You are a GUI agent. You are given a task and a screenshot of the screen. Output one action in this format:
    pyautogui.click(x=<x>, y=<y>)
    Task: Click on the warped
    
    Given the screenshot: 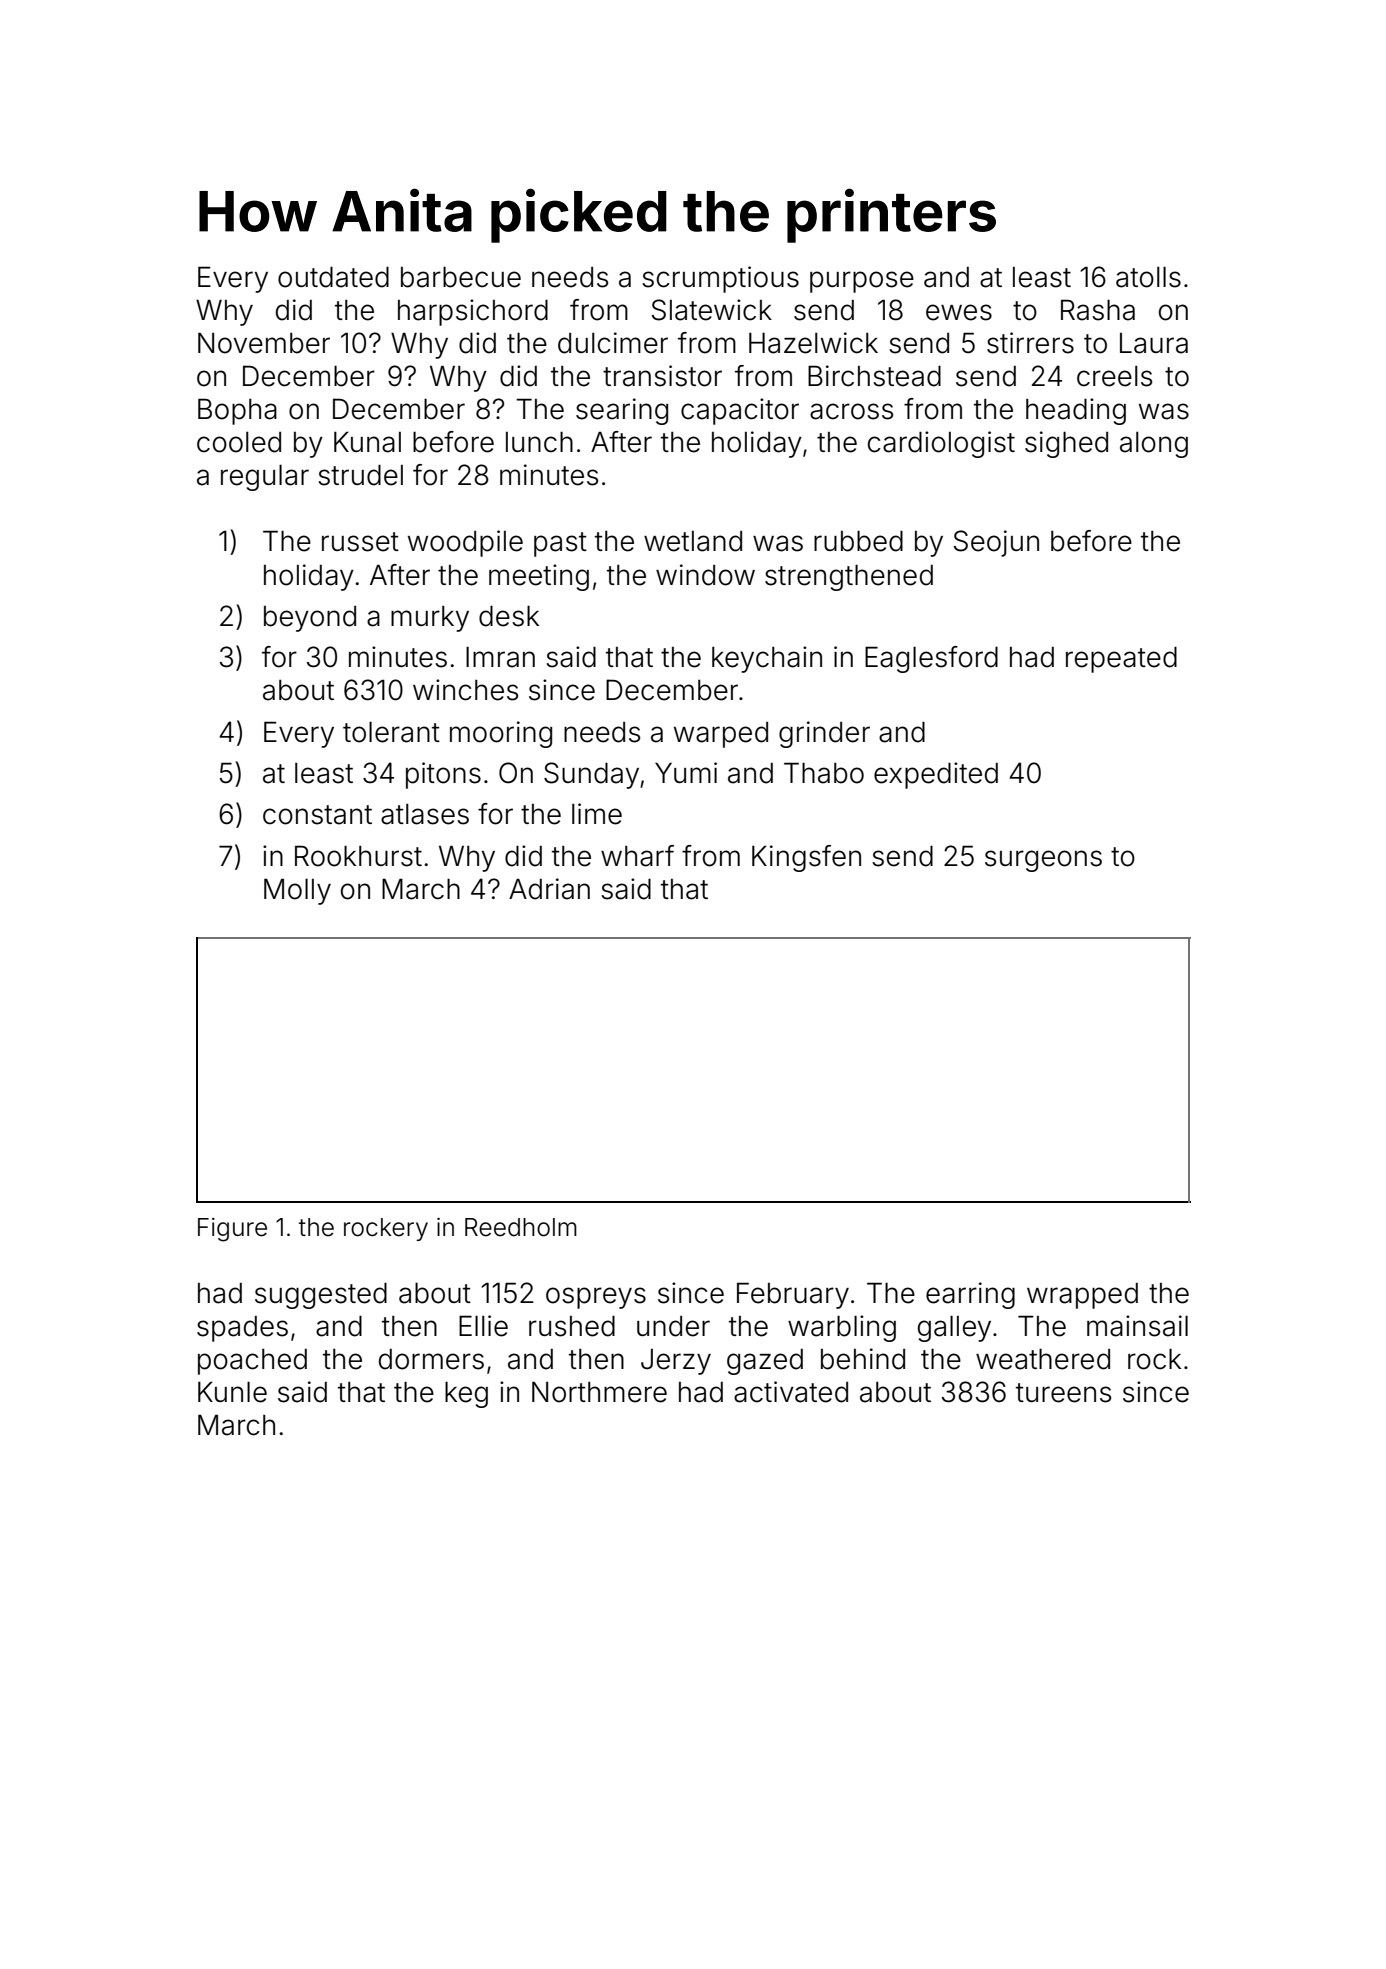 What is the action you would take?
    pyautogui.click(x=721, y=735)
